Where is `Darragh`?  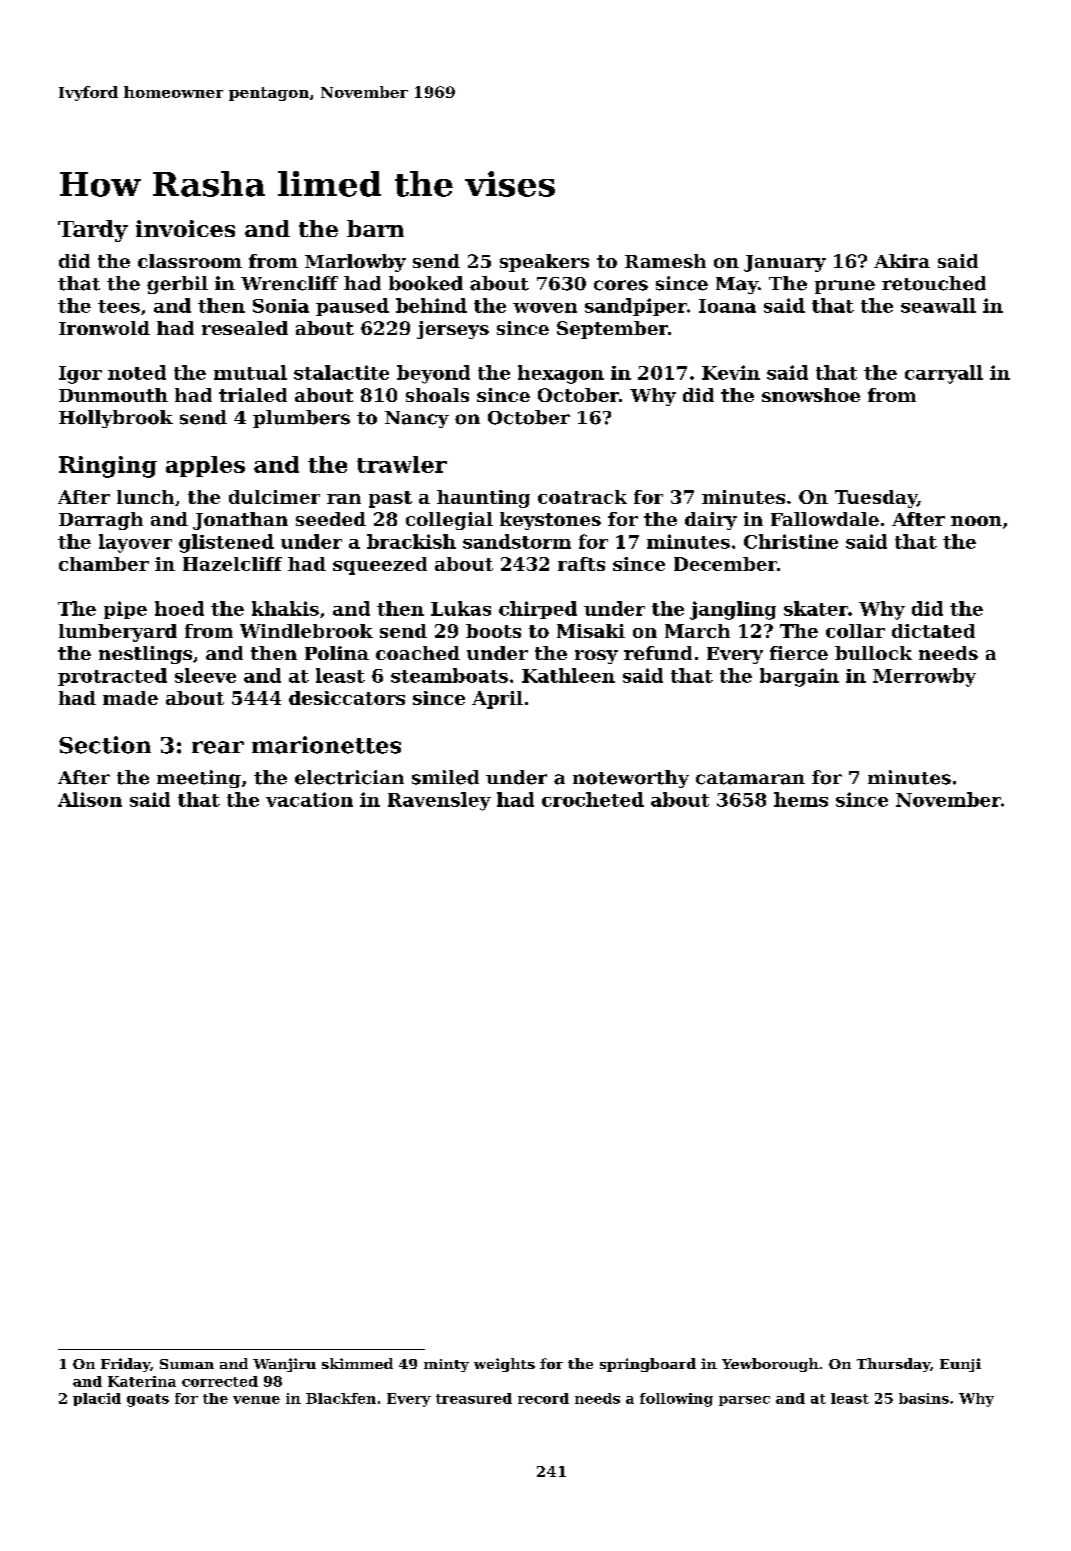 Darragh is located at coordinates (101, 521).
